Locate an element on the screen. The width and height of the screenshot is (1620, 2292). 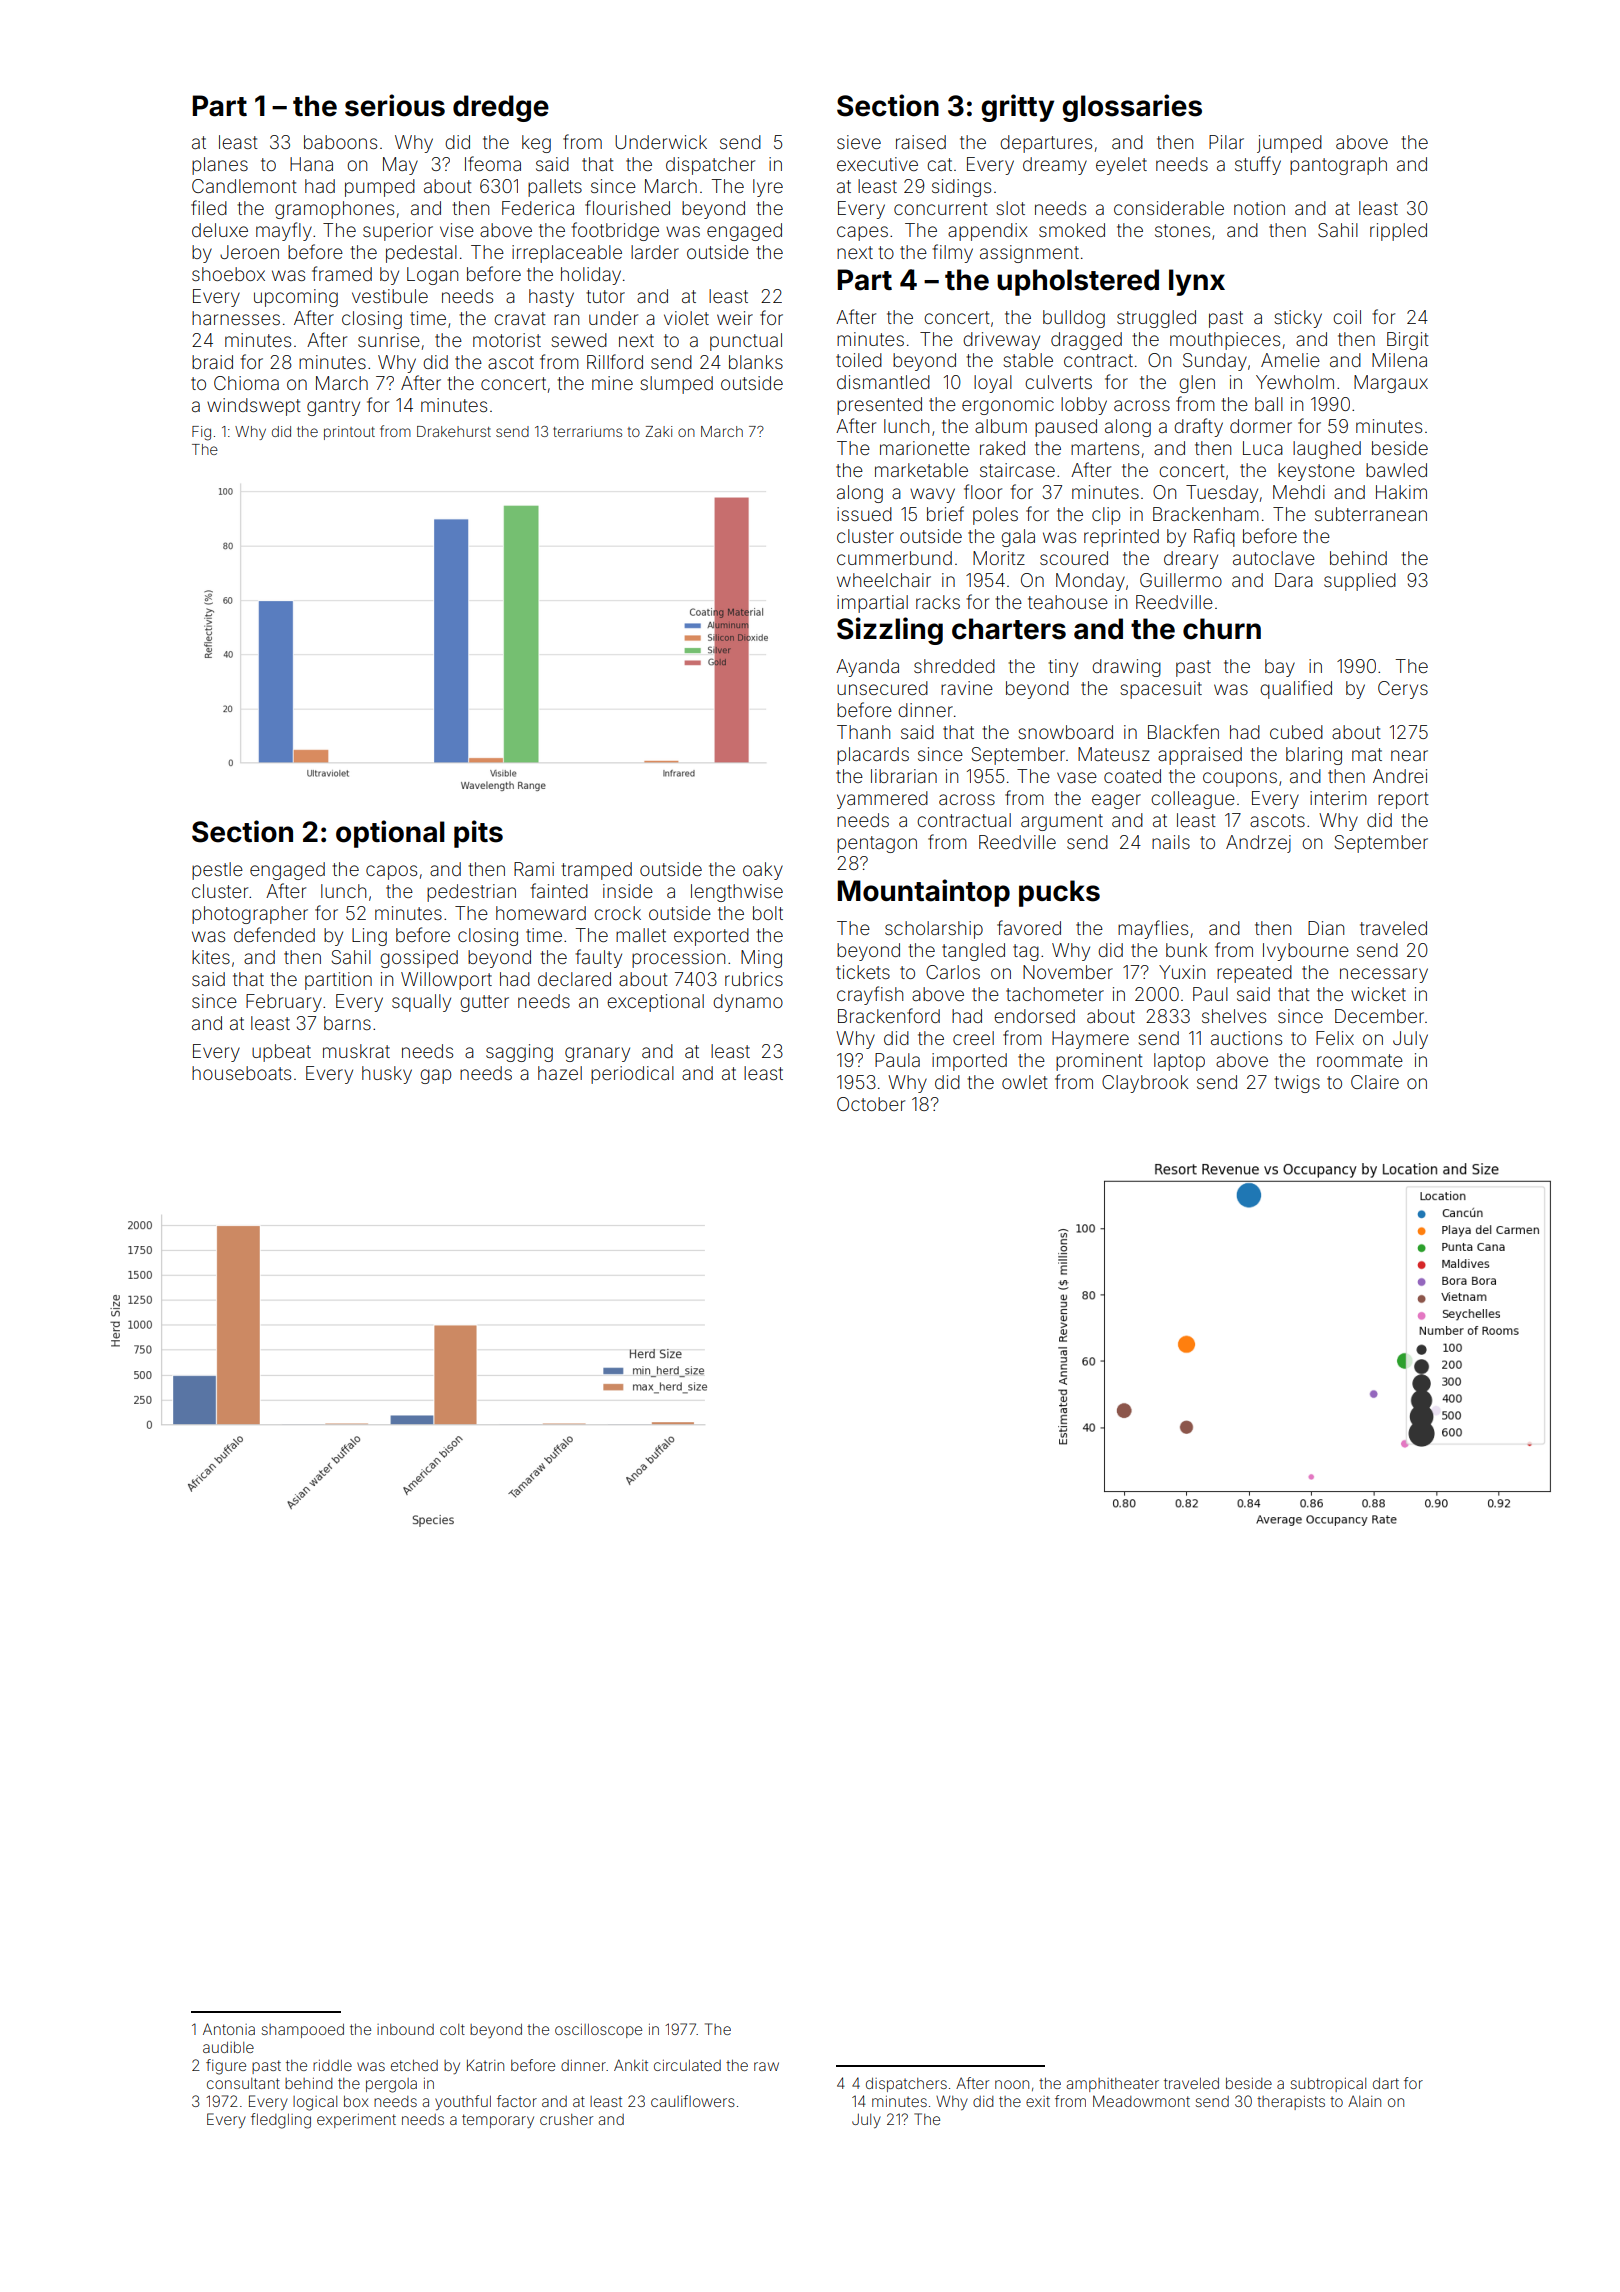
consultant is located at coordinates (243, 2083).
